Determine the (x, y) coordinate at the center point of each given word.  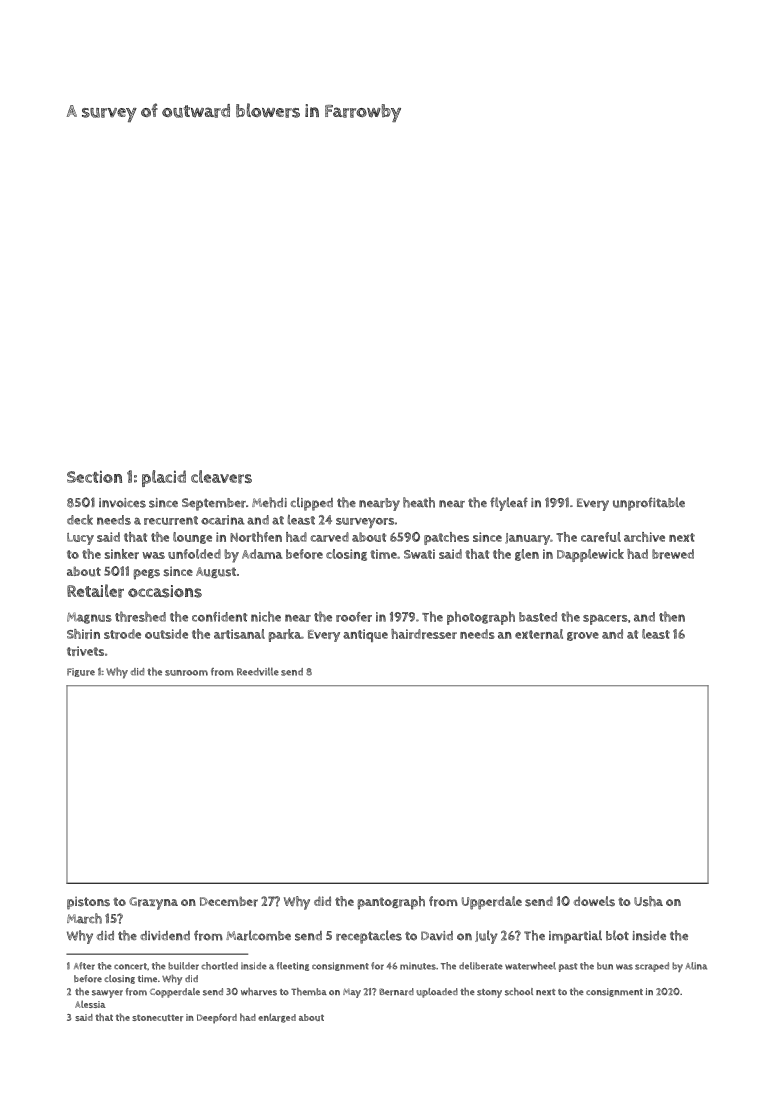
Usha (648, 901)
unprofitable (649, 504)
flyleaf (509, 504)
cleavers (221, 477)
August (216, 572)
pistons (88, 903)
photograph (481, 618)
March (84, 918)
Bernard (396, 992)
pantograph (391, 903)
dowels (594, 901)
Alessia (90, 1004)
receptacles (369, 937)
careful (601, 537)
